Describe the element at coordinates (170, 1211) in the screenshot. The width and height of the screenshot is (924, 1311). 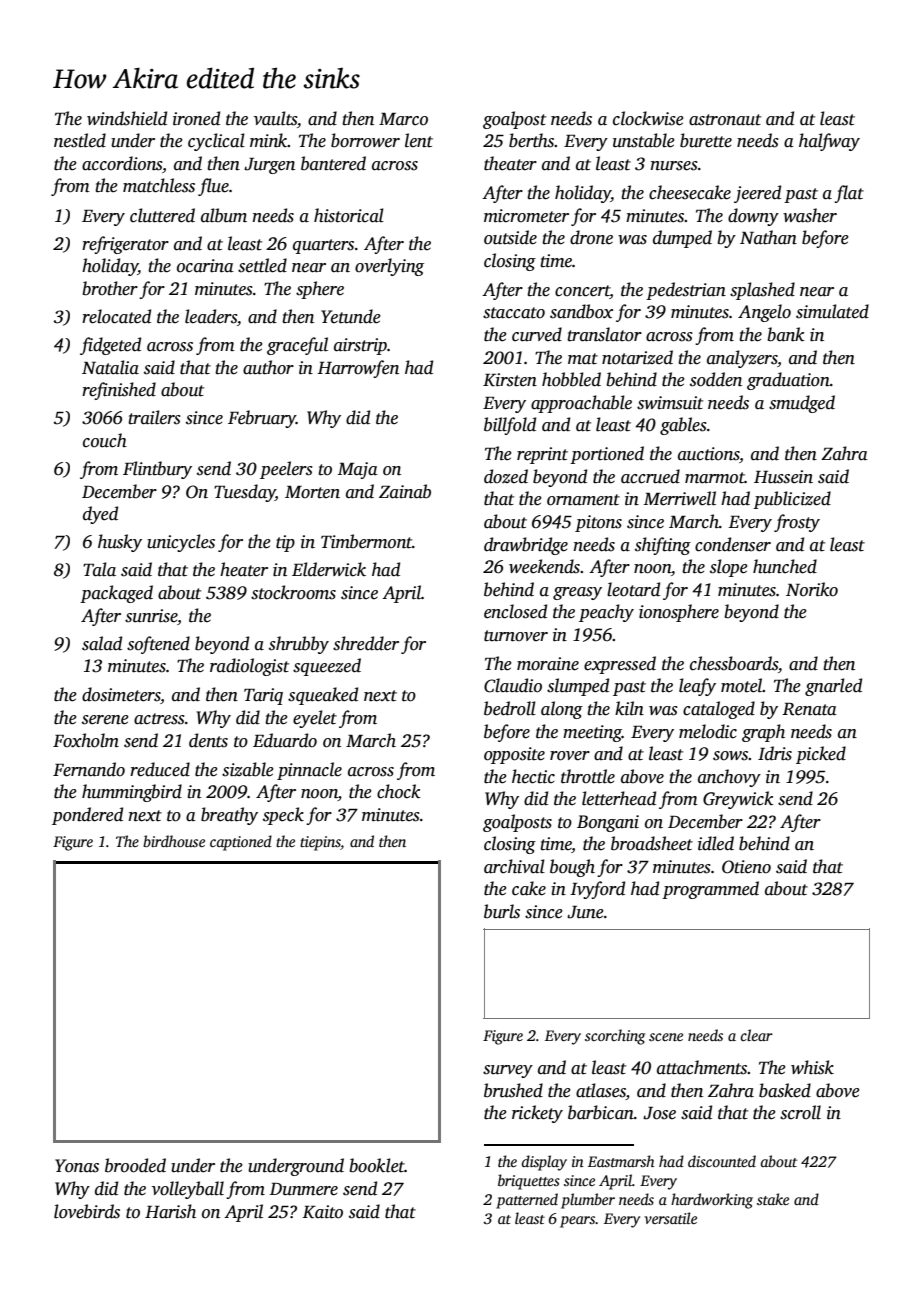
I see `Harish` at that location.
